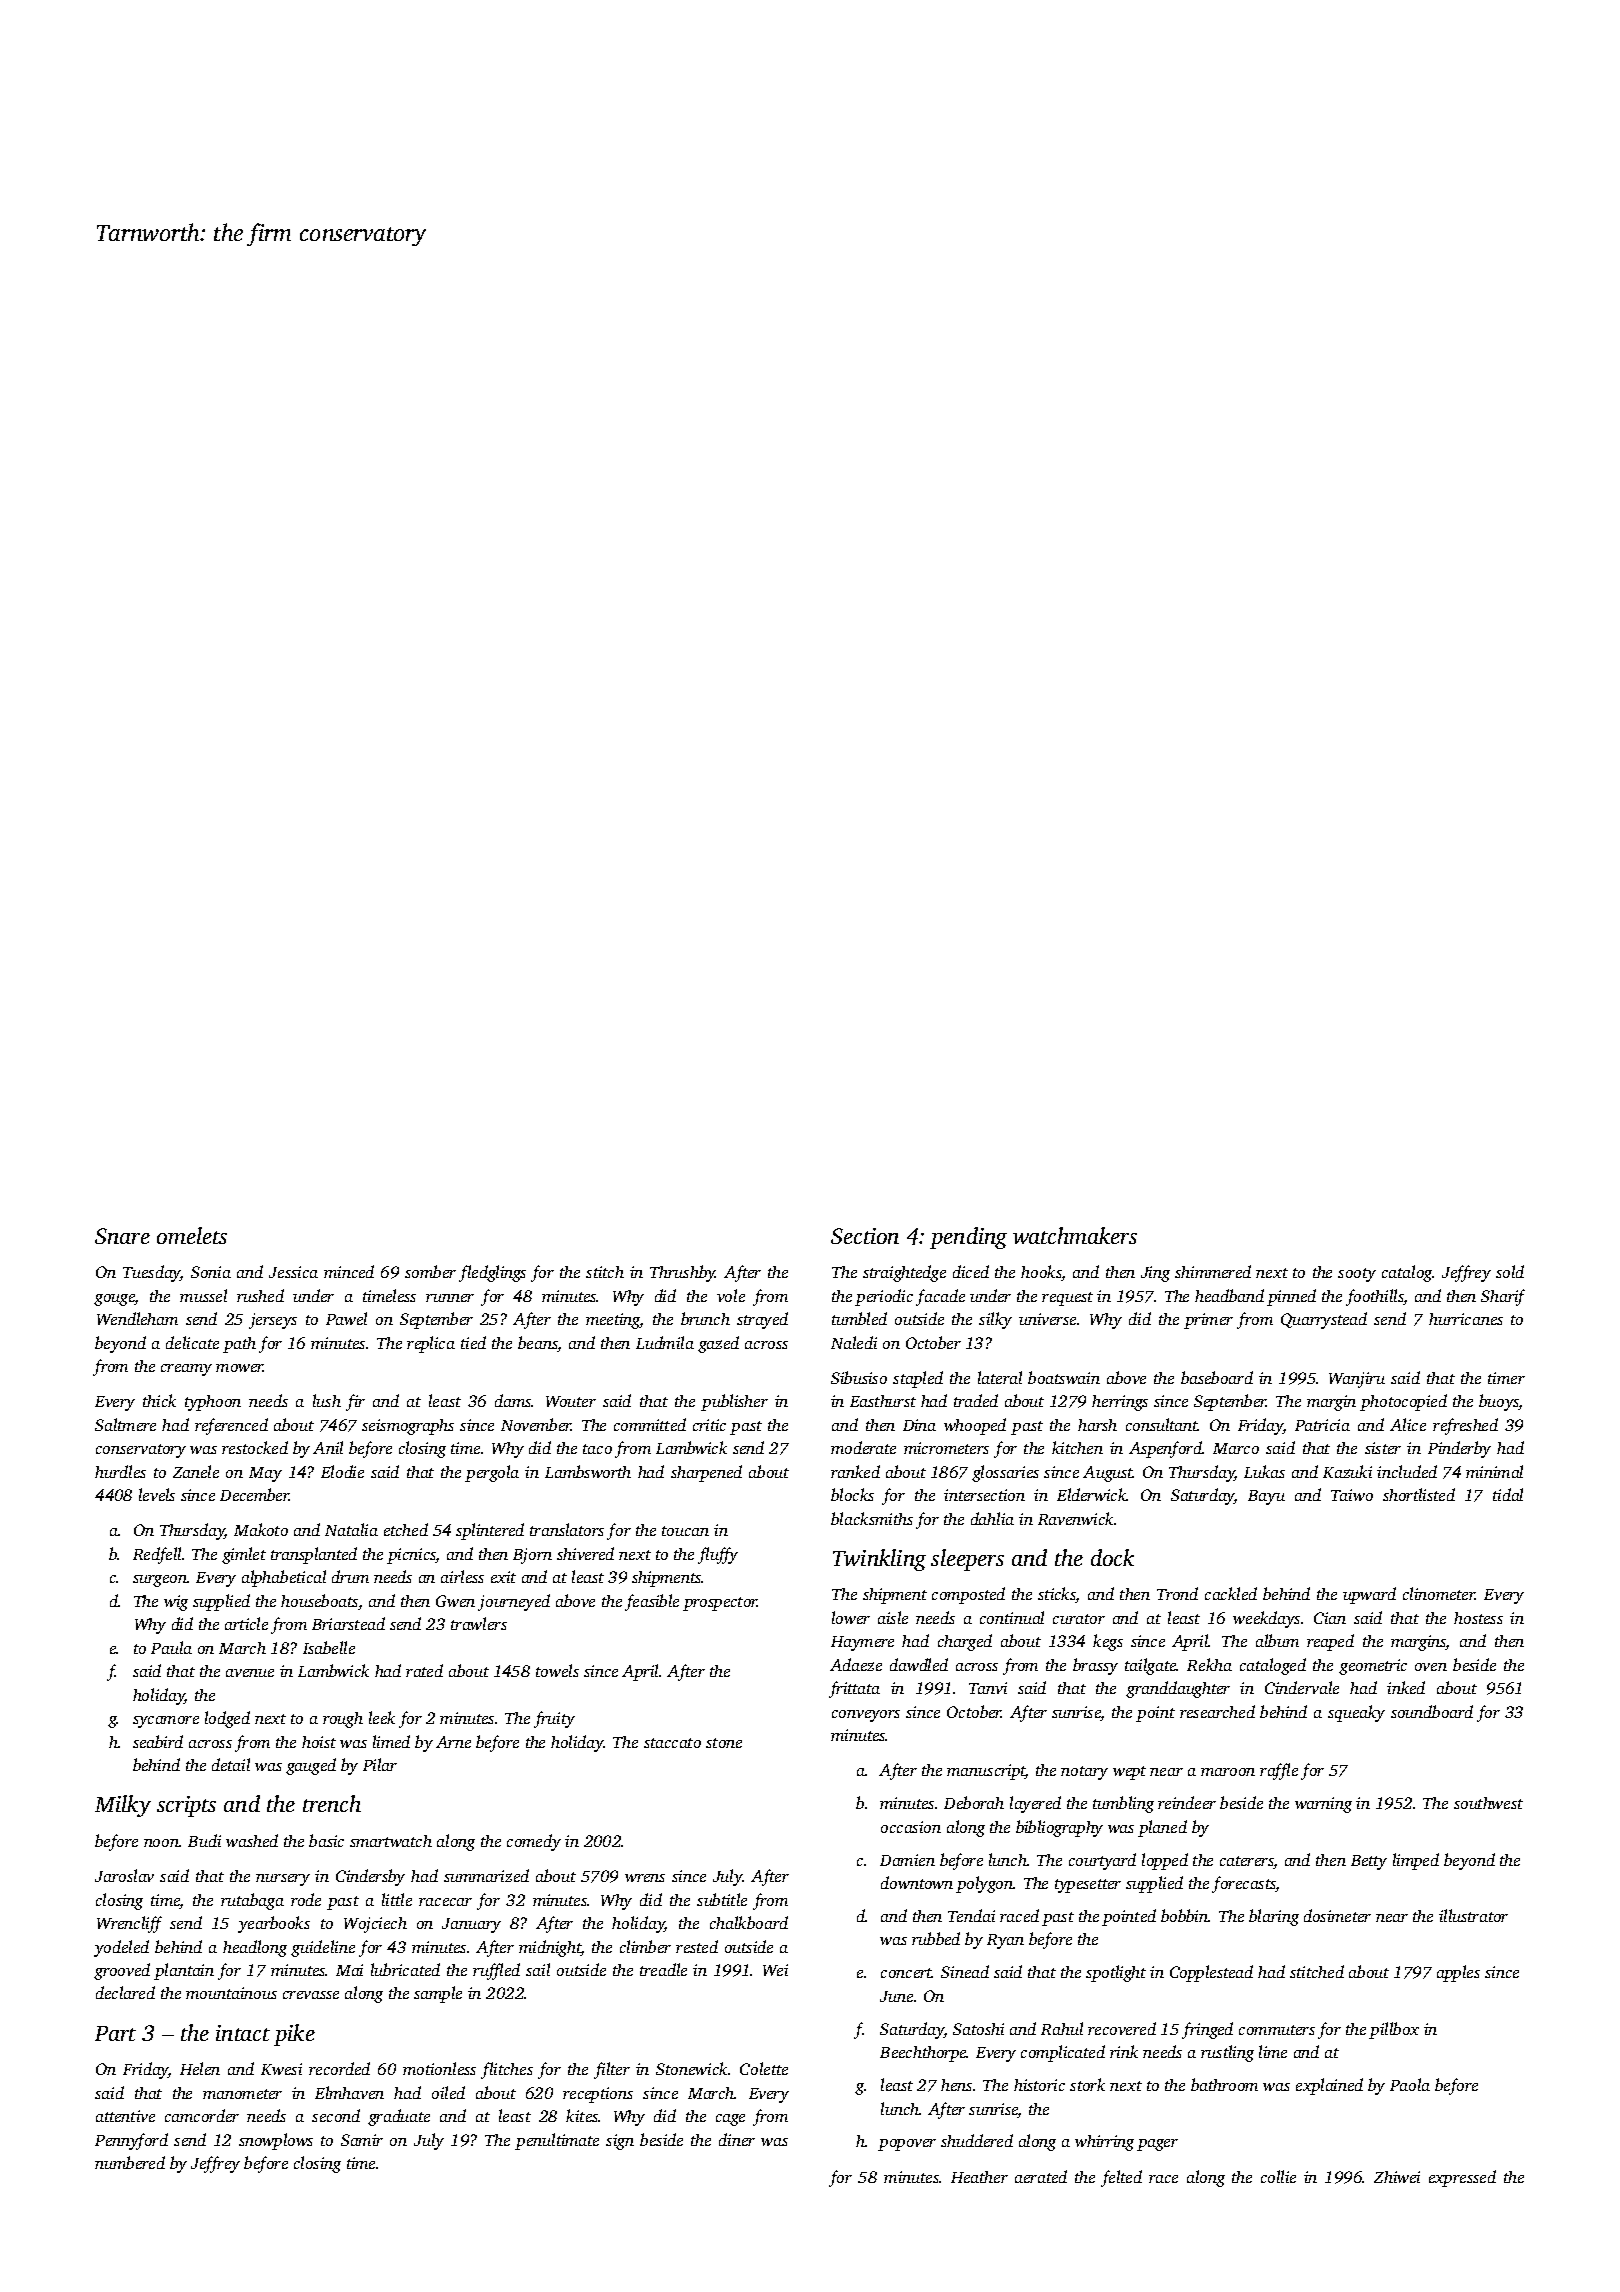  I want to click on June, so click(896, 1996).
